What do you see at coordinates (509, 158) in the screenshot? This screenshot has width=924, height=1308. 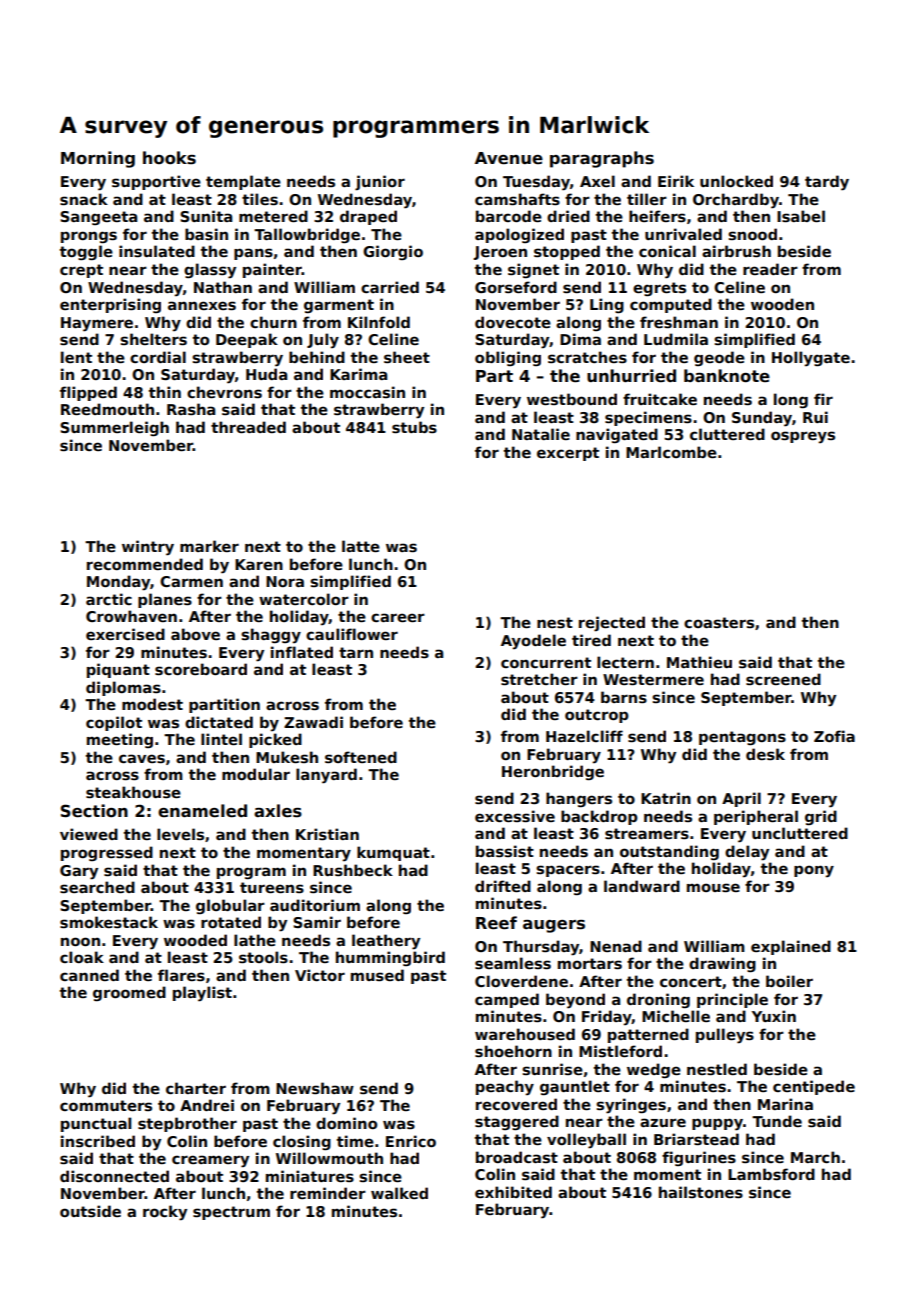 I see `Avenue` at bounding box center [509, 158].
